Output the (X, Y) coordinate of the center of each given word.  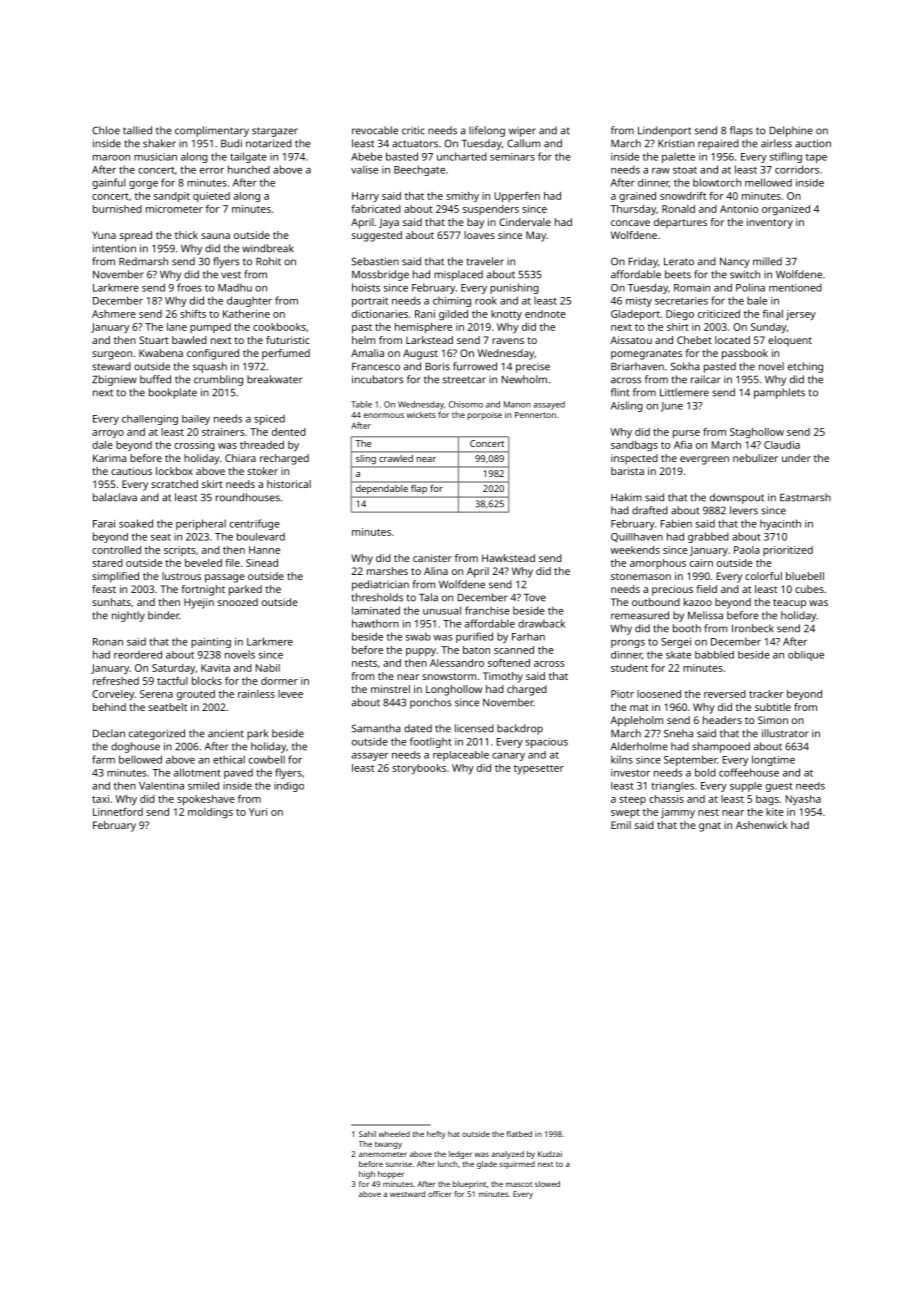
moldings (210, 813)
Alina (436, 571)
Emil (621, 825)
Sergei (676, 643)
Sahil (367, 1134)
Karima (110, 458)
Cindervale (525, 222)
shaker (159, 143)
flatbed (519, 1134)
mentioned (795, 287)
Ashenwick (762, 825)
